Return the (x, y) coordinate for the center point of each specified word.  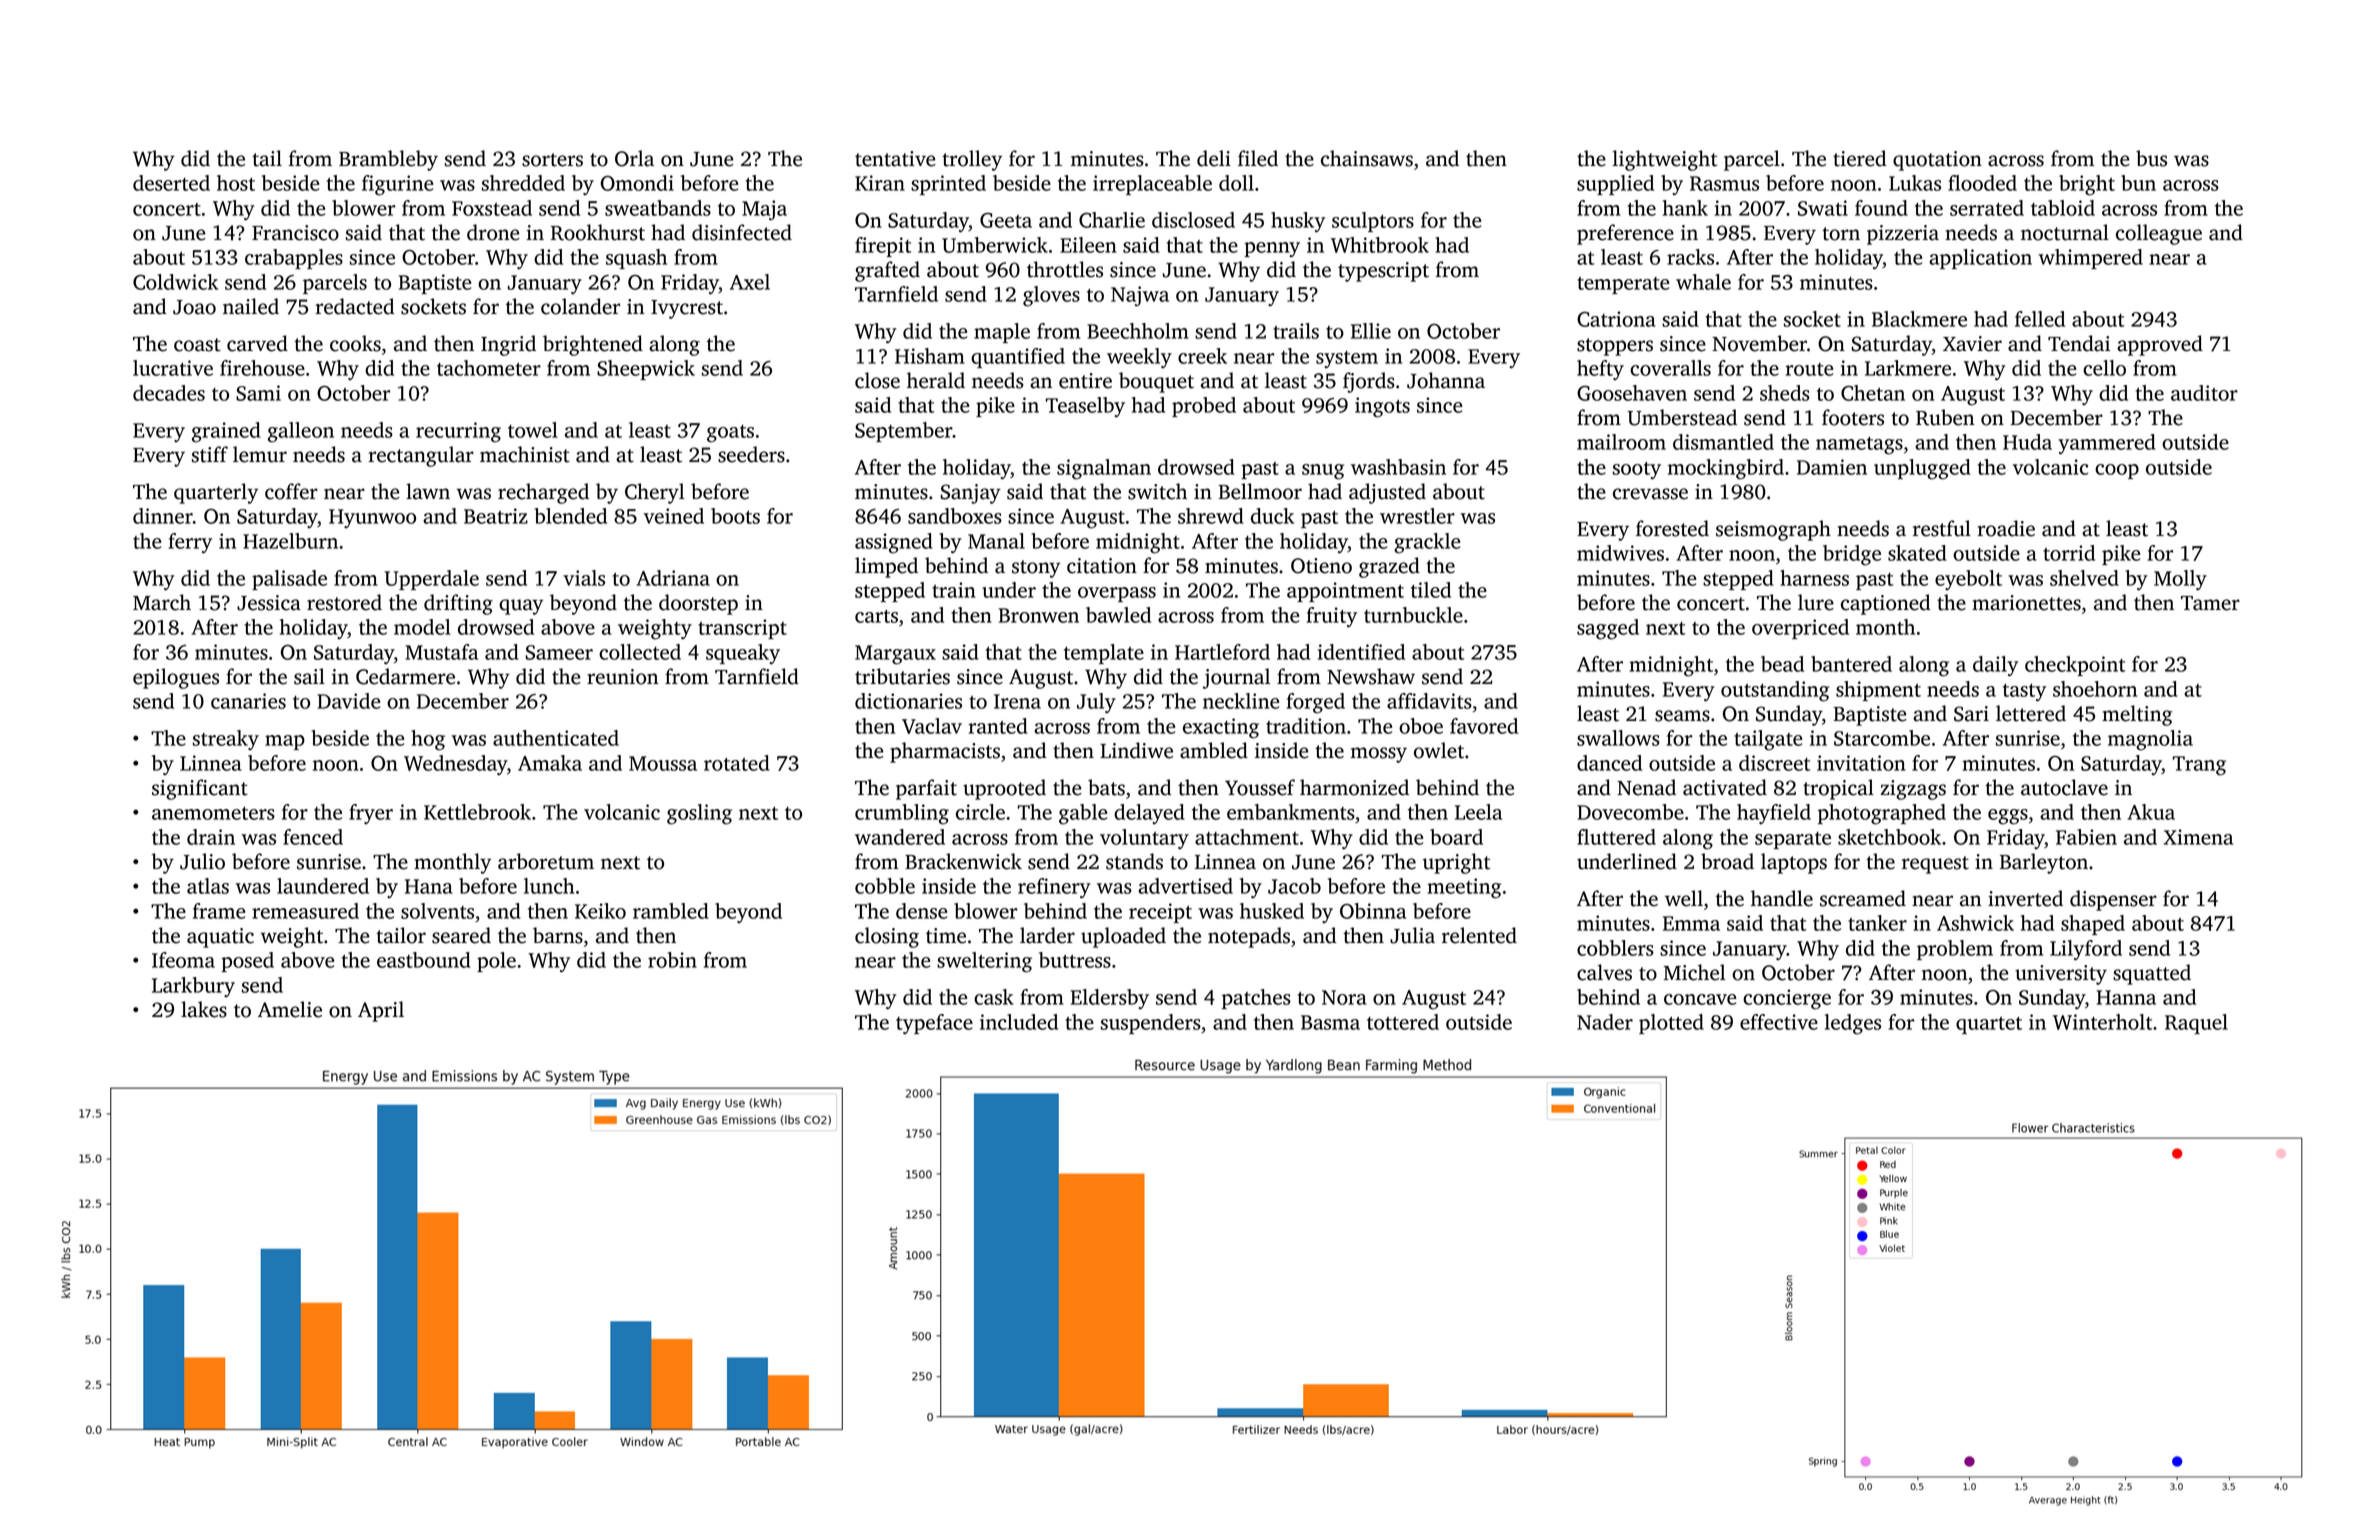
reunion (623, 677)
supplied (1615, 185)
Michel (1695, 972)
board (1456, 837)
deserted (171, 183)
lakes (204, 1009)
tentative (895, 159)
